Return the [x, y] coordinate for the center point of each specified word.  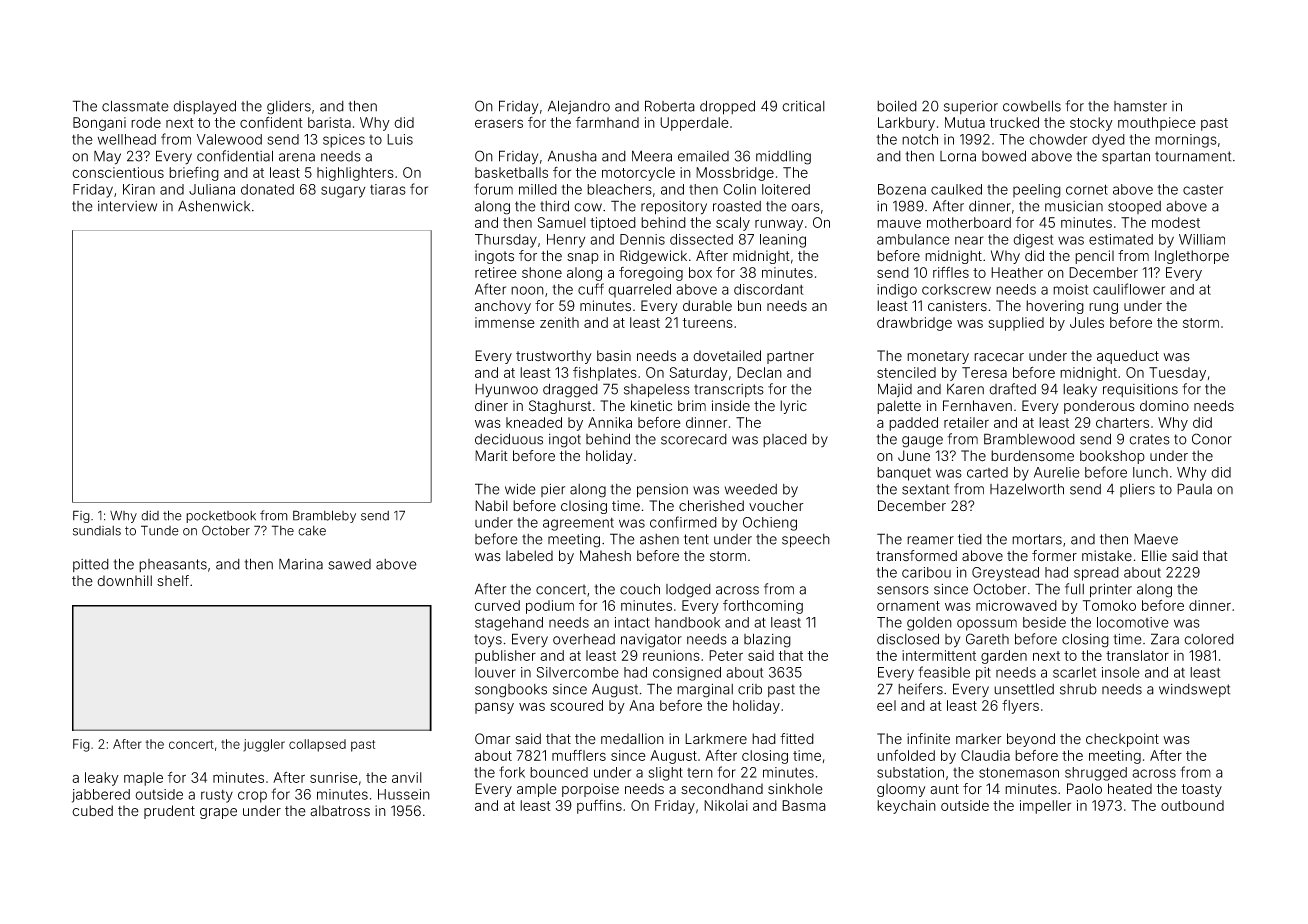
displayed [204, 107]
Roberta [670, 106]
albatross [340, 811]
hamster [1140, 106]
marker [979, 739]
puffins [599, 807]
